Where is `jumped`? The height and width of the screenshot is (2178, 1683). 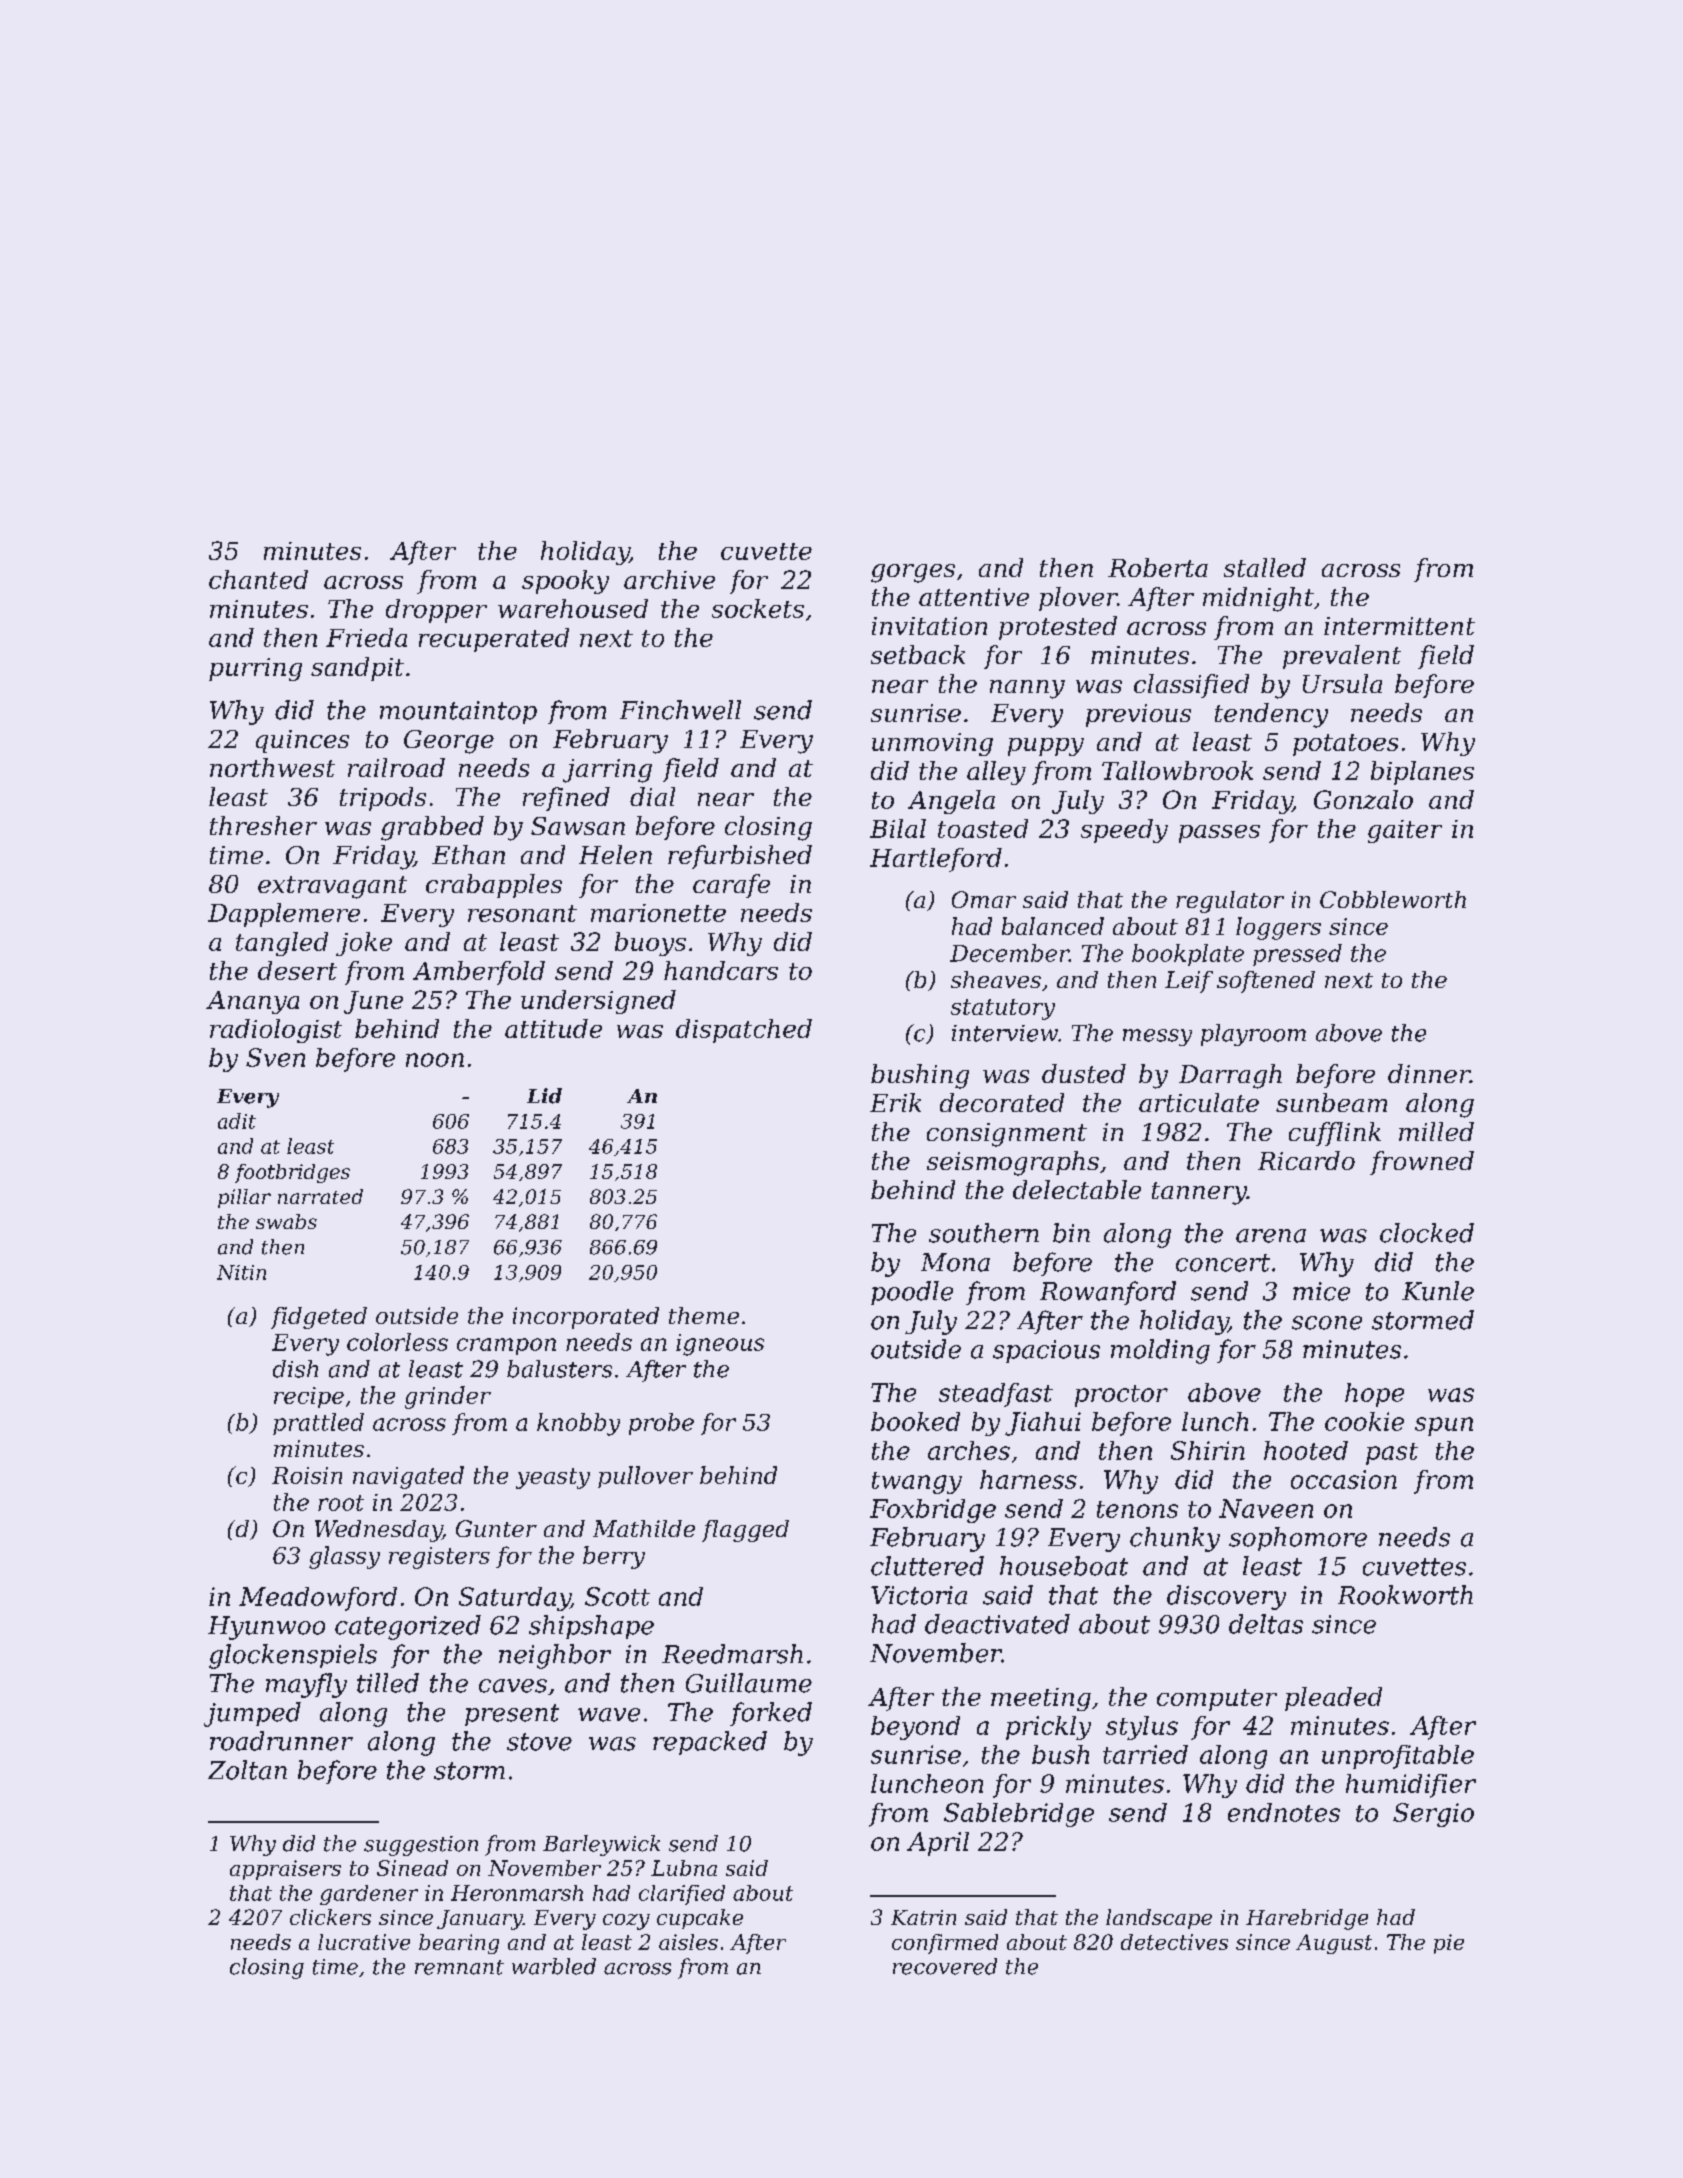 jumped is located at coordinates (252, 1714).
